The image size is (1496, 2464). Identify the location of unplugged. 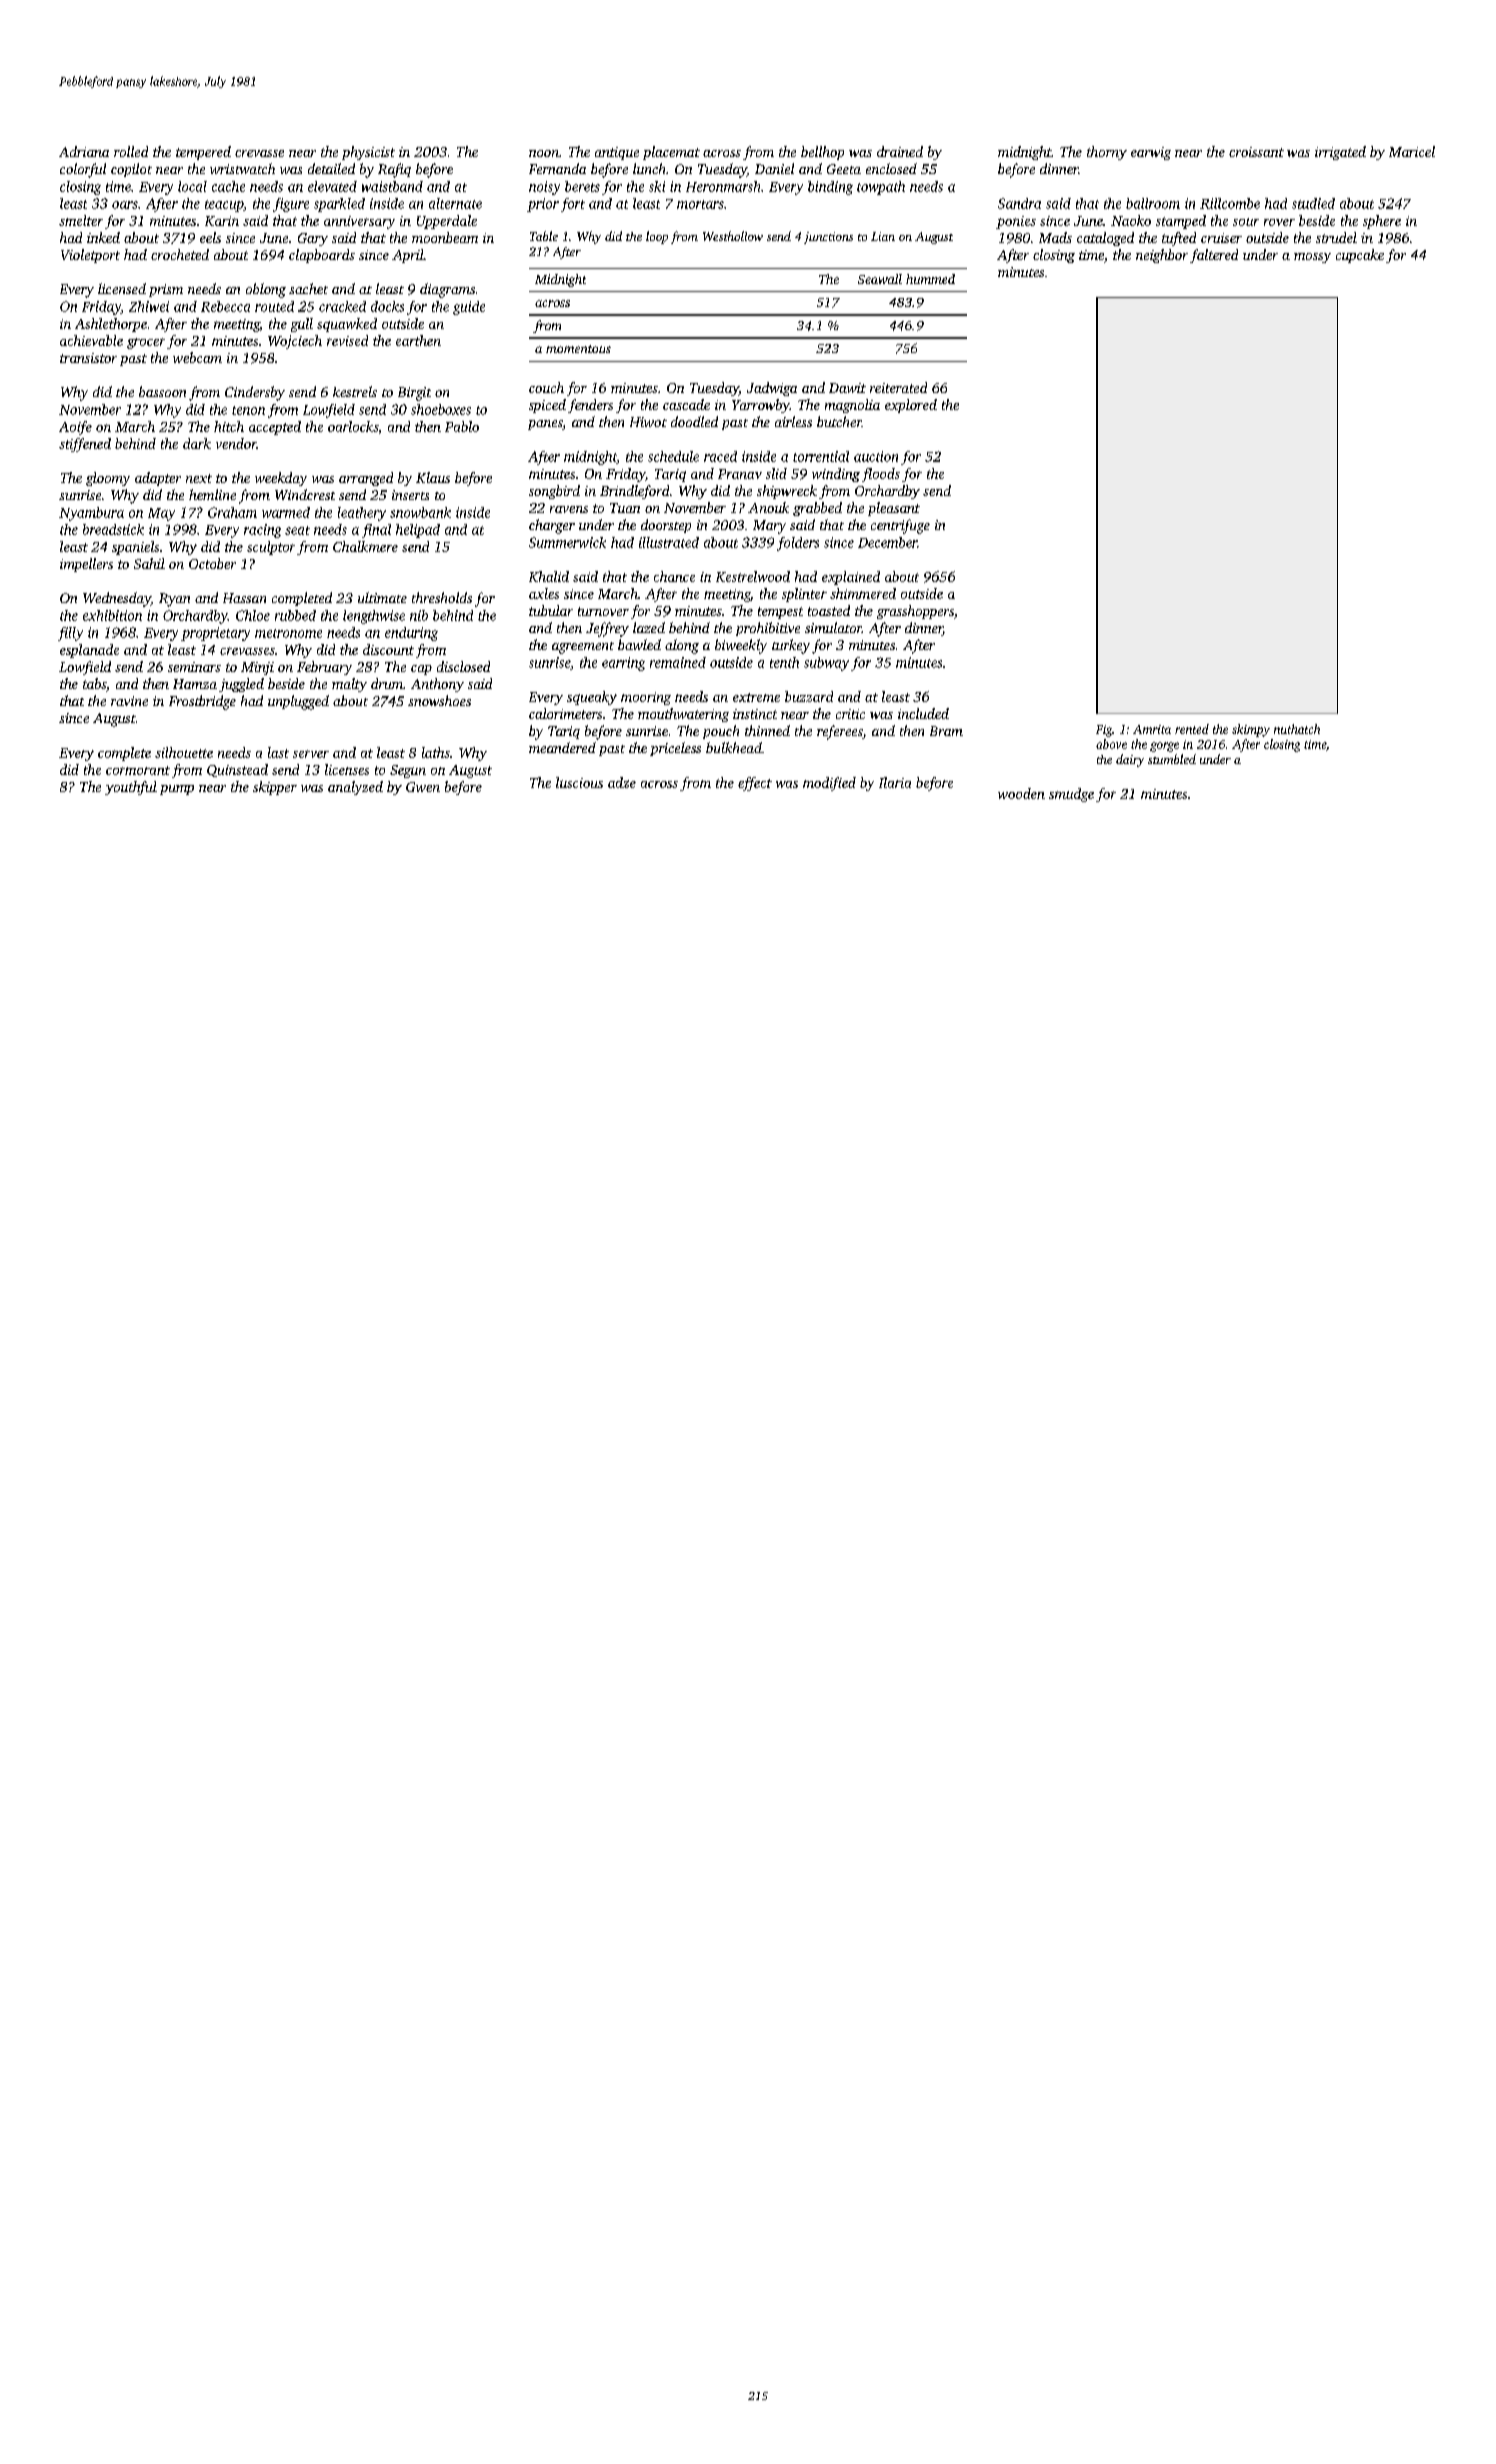
(298, 702).
